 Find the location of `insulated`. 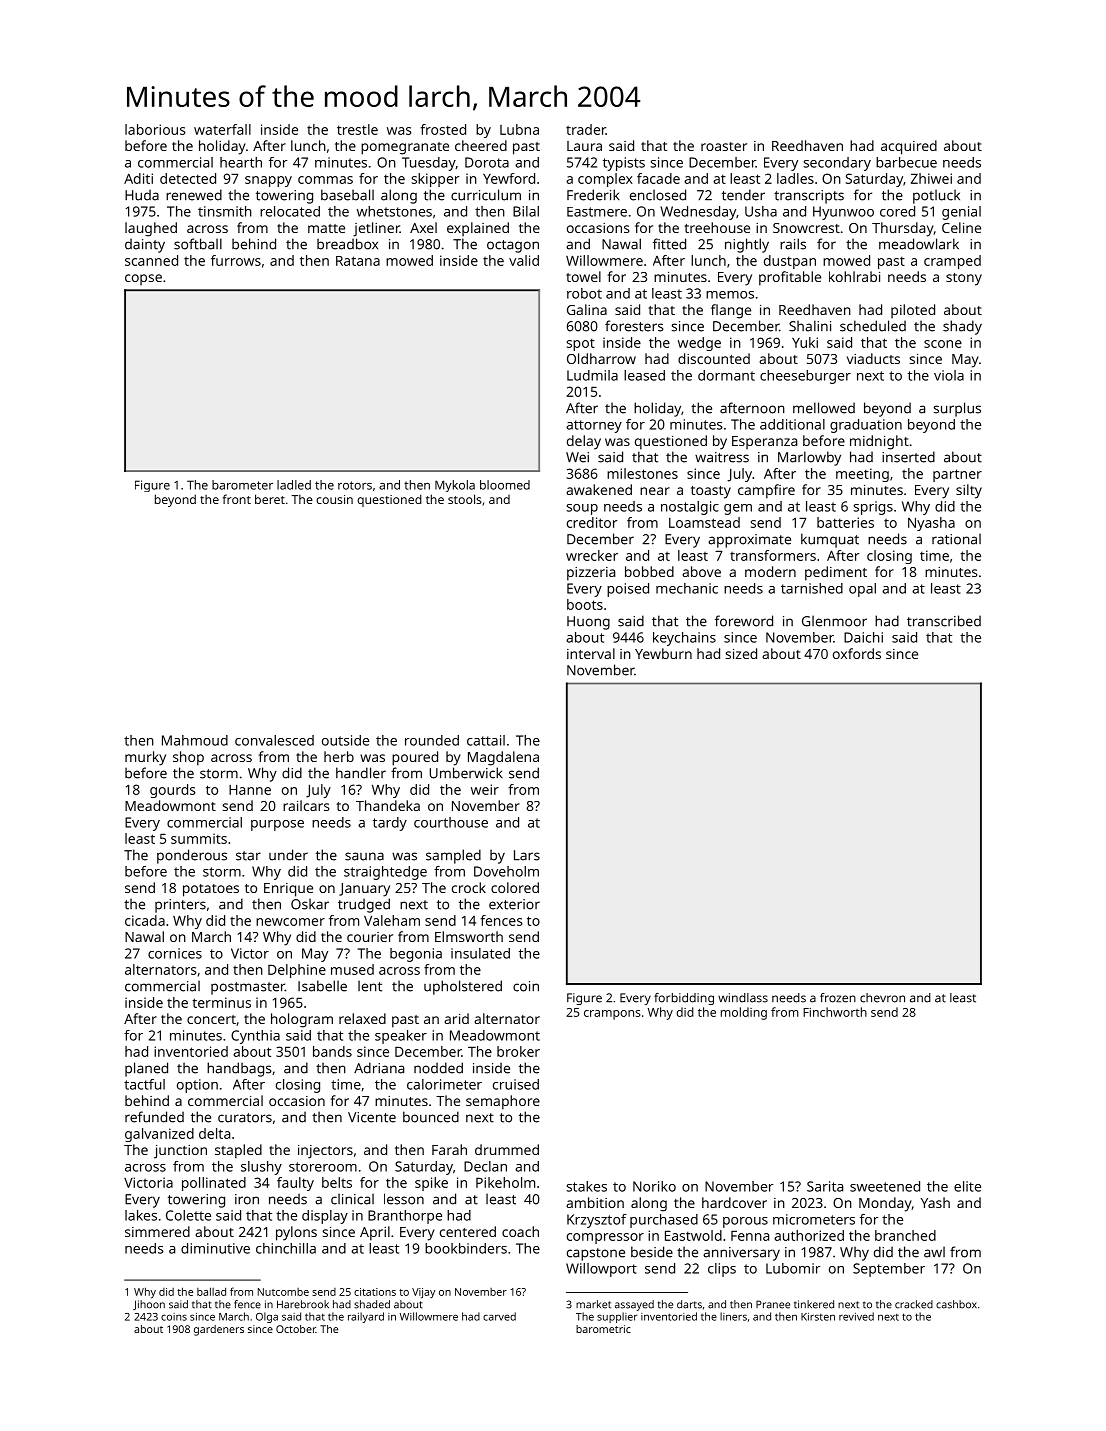

insulated is located at coordinates (480, 953).
